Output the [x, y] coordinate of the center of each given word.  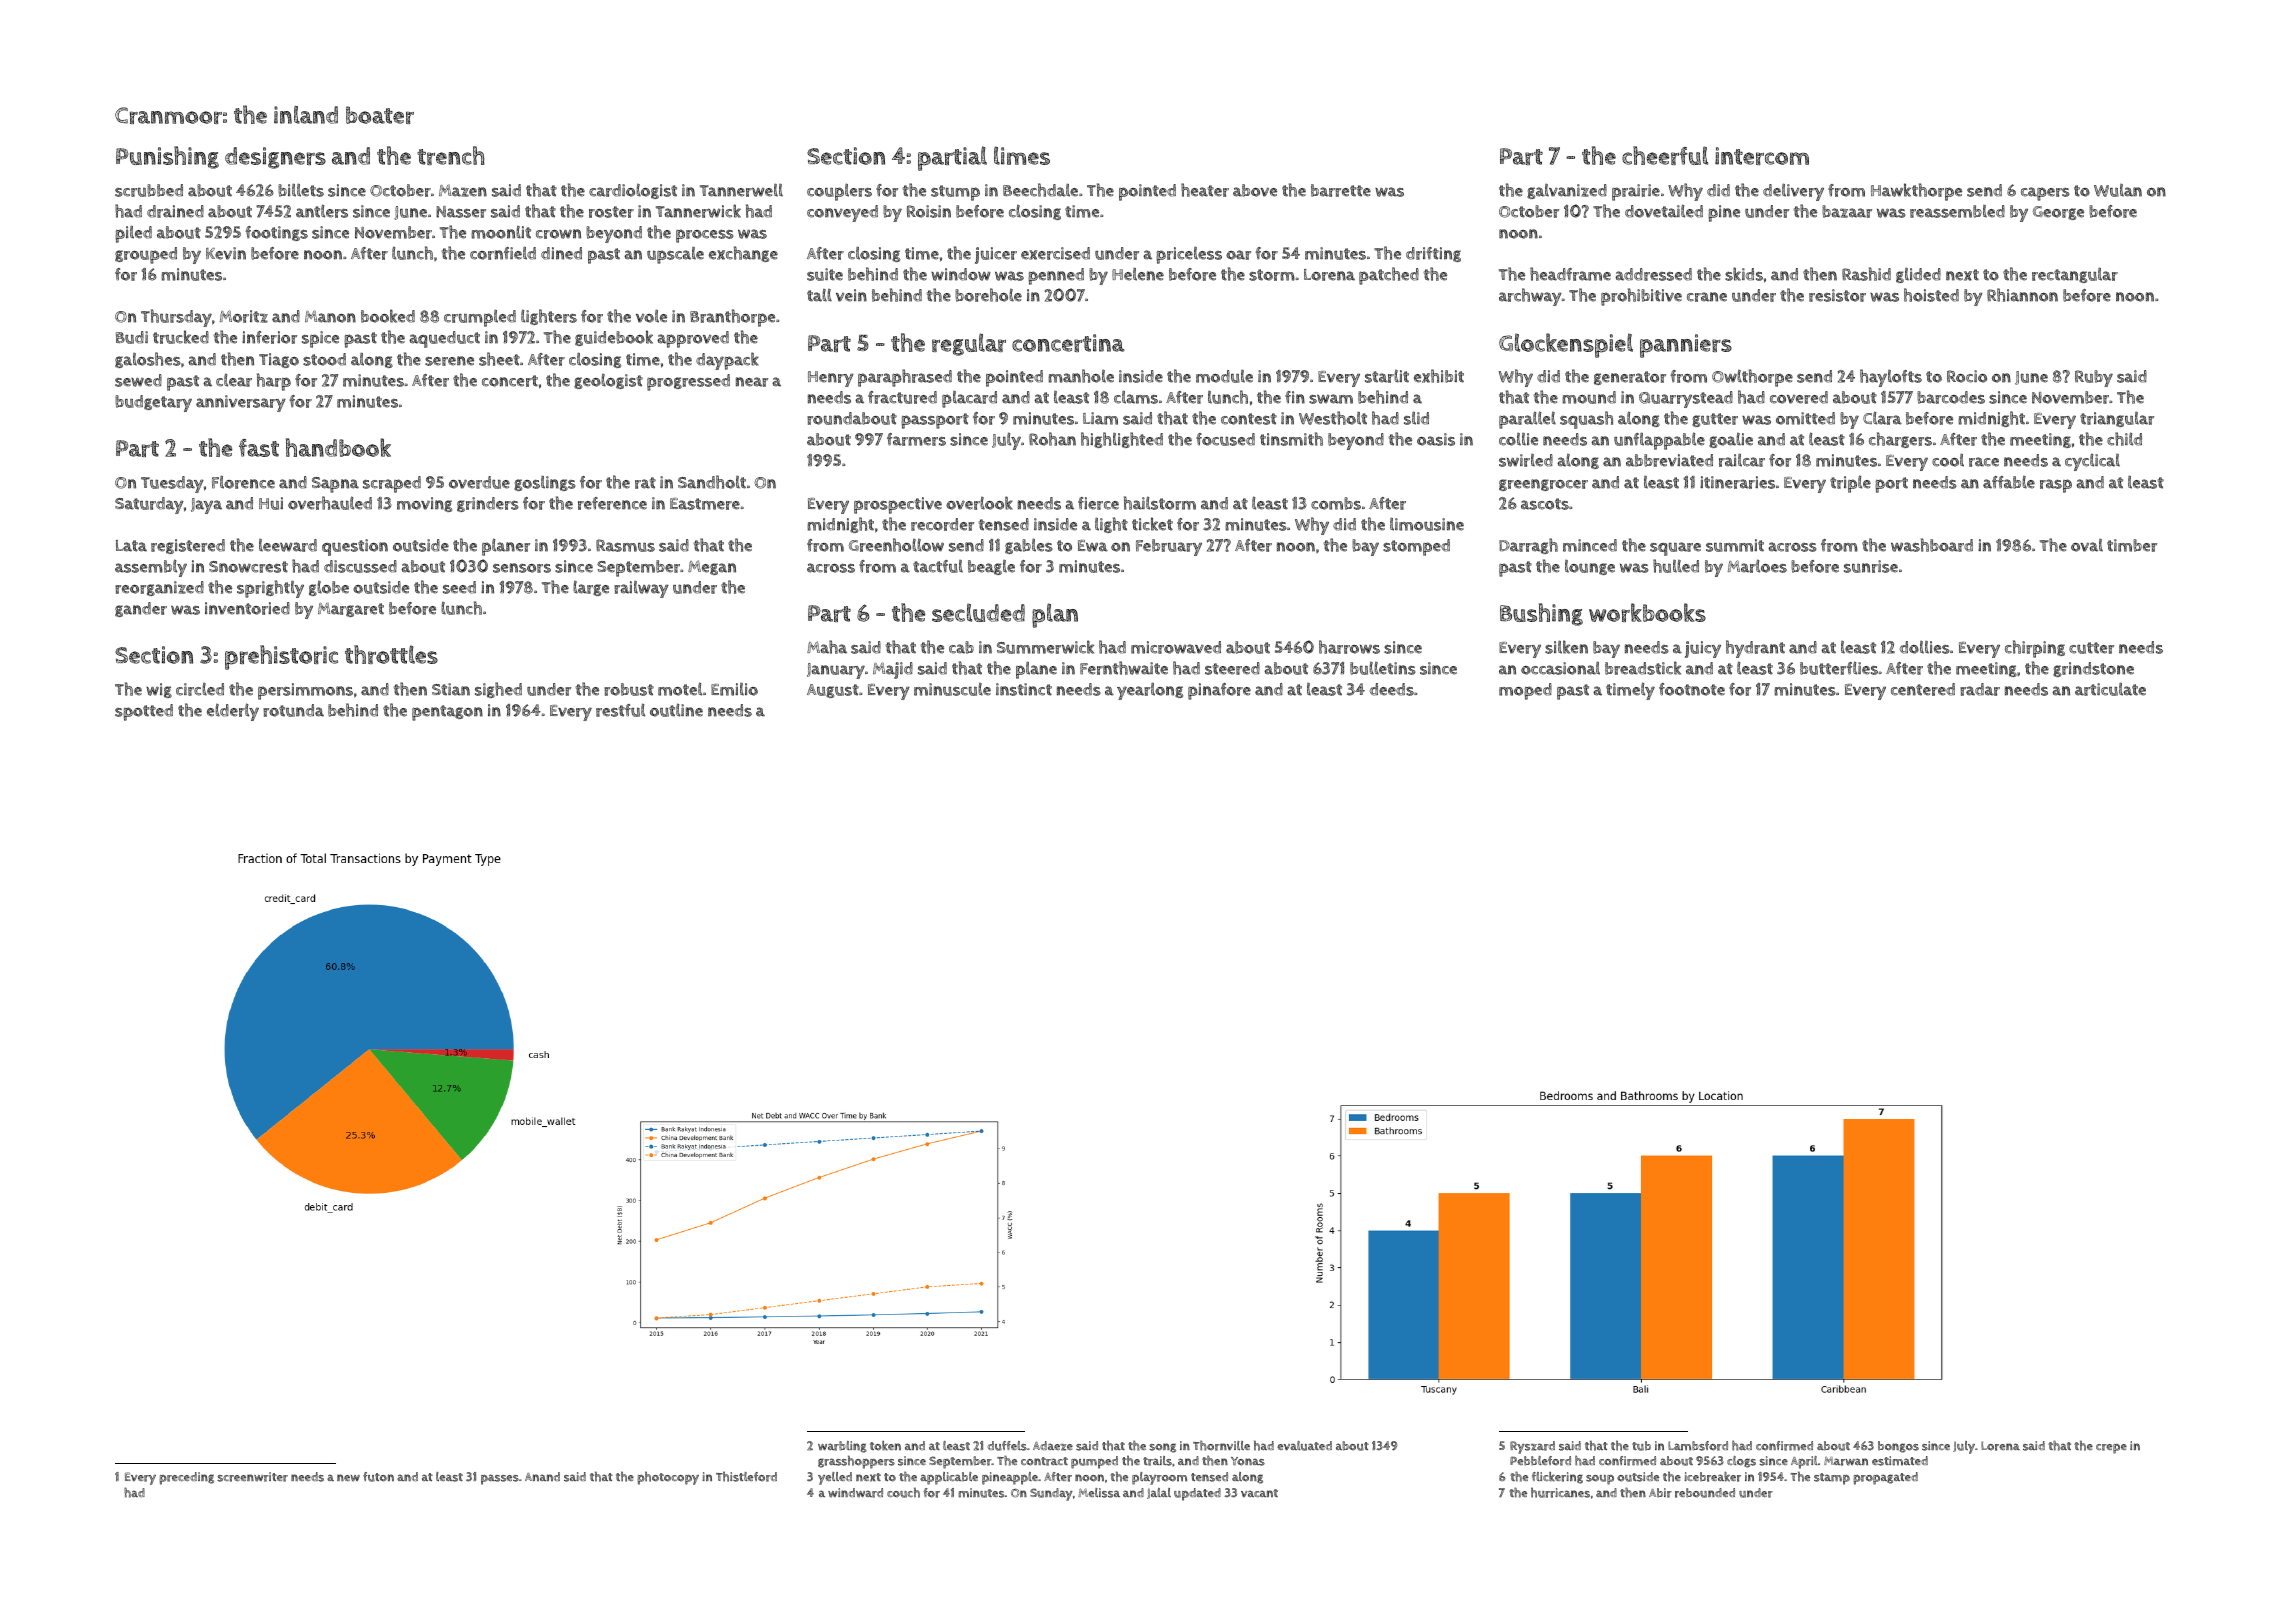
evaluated [1304, 1446]
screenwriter [252, 1477]
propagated [1885, 1478]
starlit [1387, 376]
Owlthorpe [1752, 378]
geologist [608, 381]
